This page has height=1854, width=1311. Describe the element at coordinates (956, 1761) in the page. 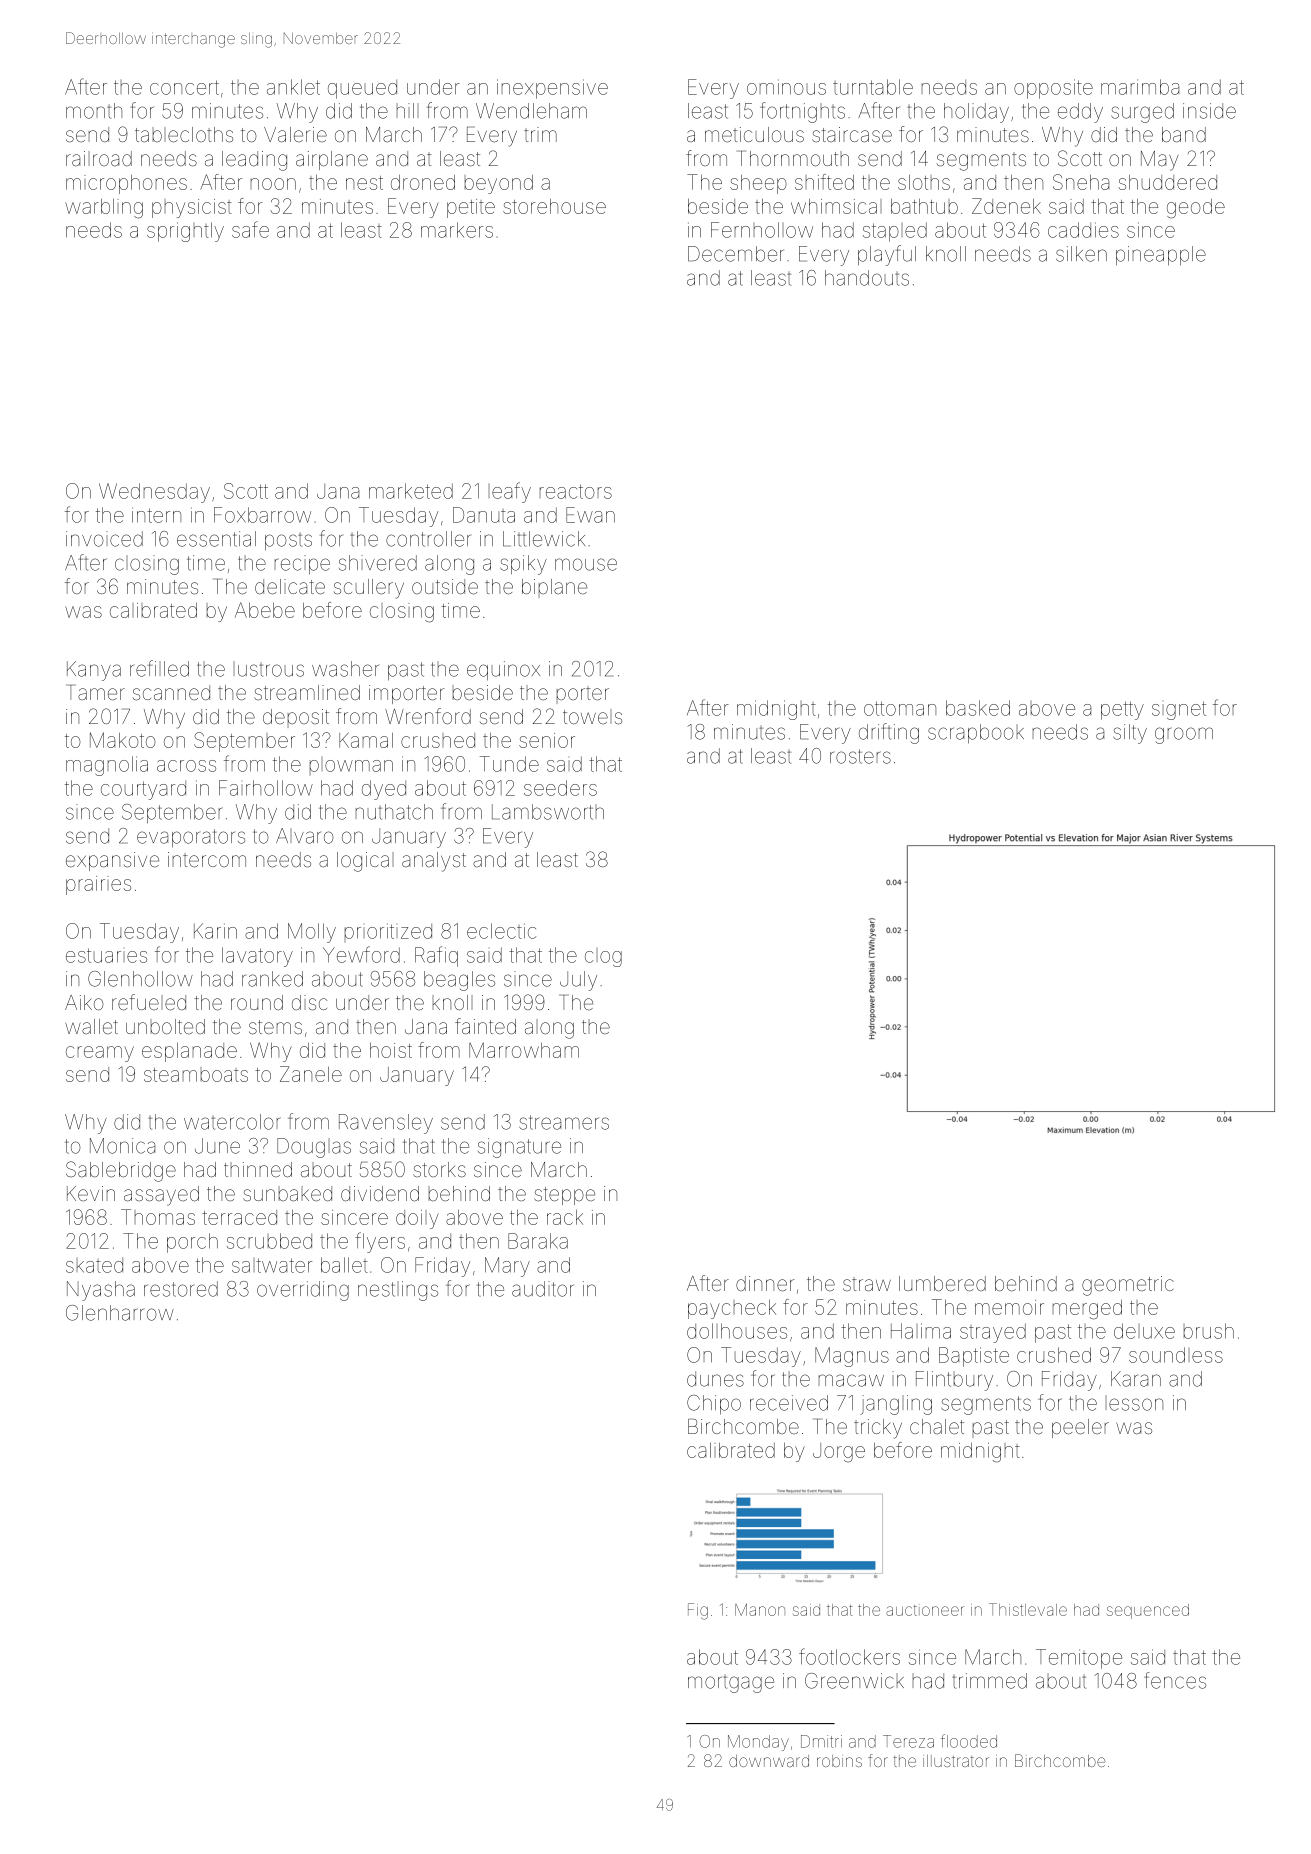

I see `illustrator` at that location.
